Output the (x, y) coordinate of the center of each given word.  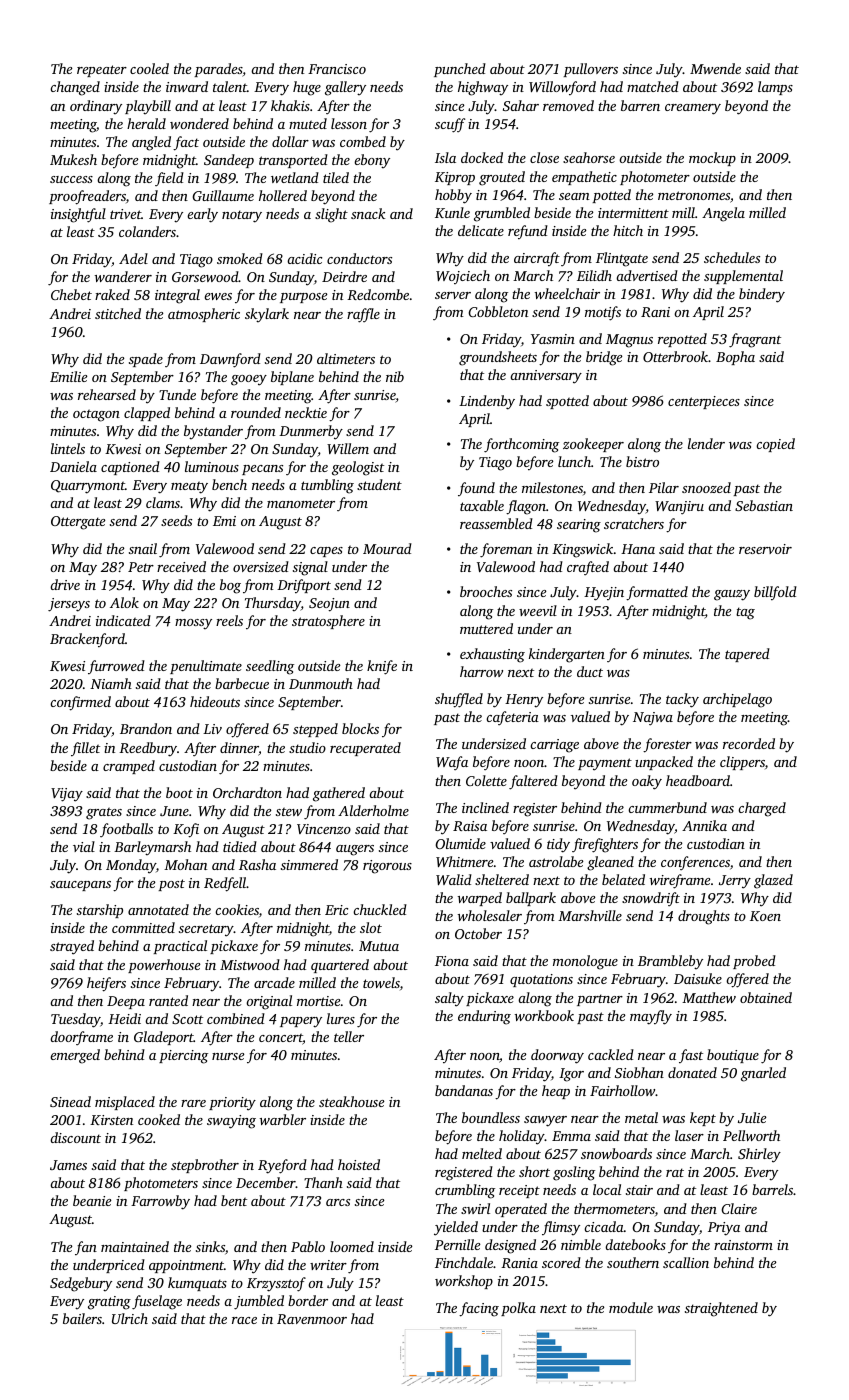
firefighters (605, 845)
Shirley (759, 1155)
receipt (519, 1191)
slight (331, 215)
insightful (78, 215)
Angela (723, 214)
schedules (732, 257)
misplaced (125, 1103)
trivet (125, 214)
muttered (486, 628)
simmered (309, 864)
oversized (261, 566)
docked (482, 157)
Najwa (653, 719)
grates (104, 813)
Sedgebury (81, 1284)
